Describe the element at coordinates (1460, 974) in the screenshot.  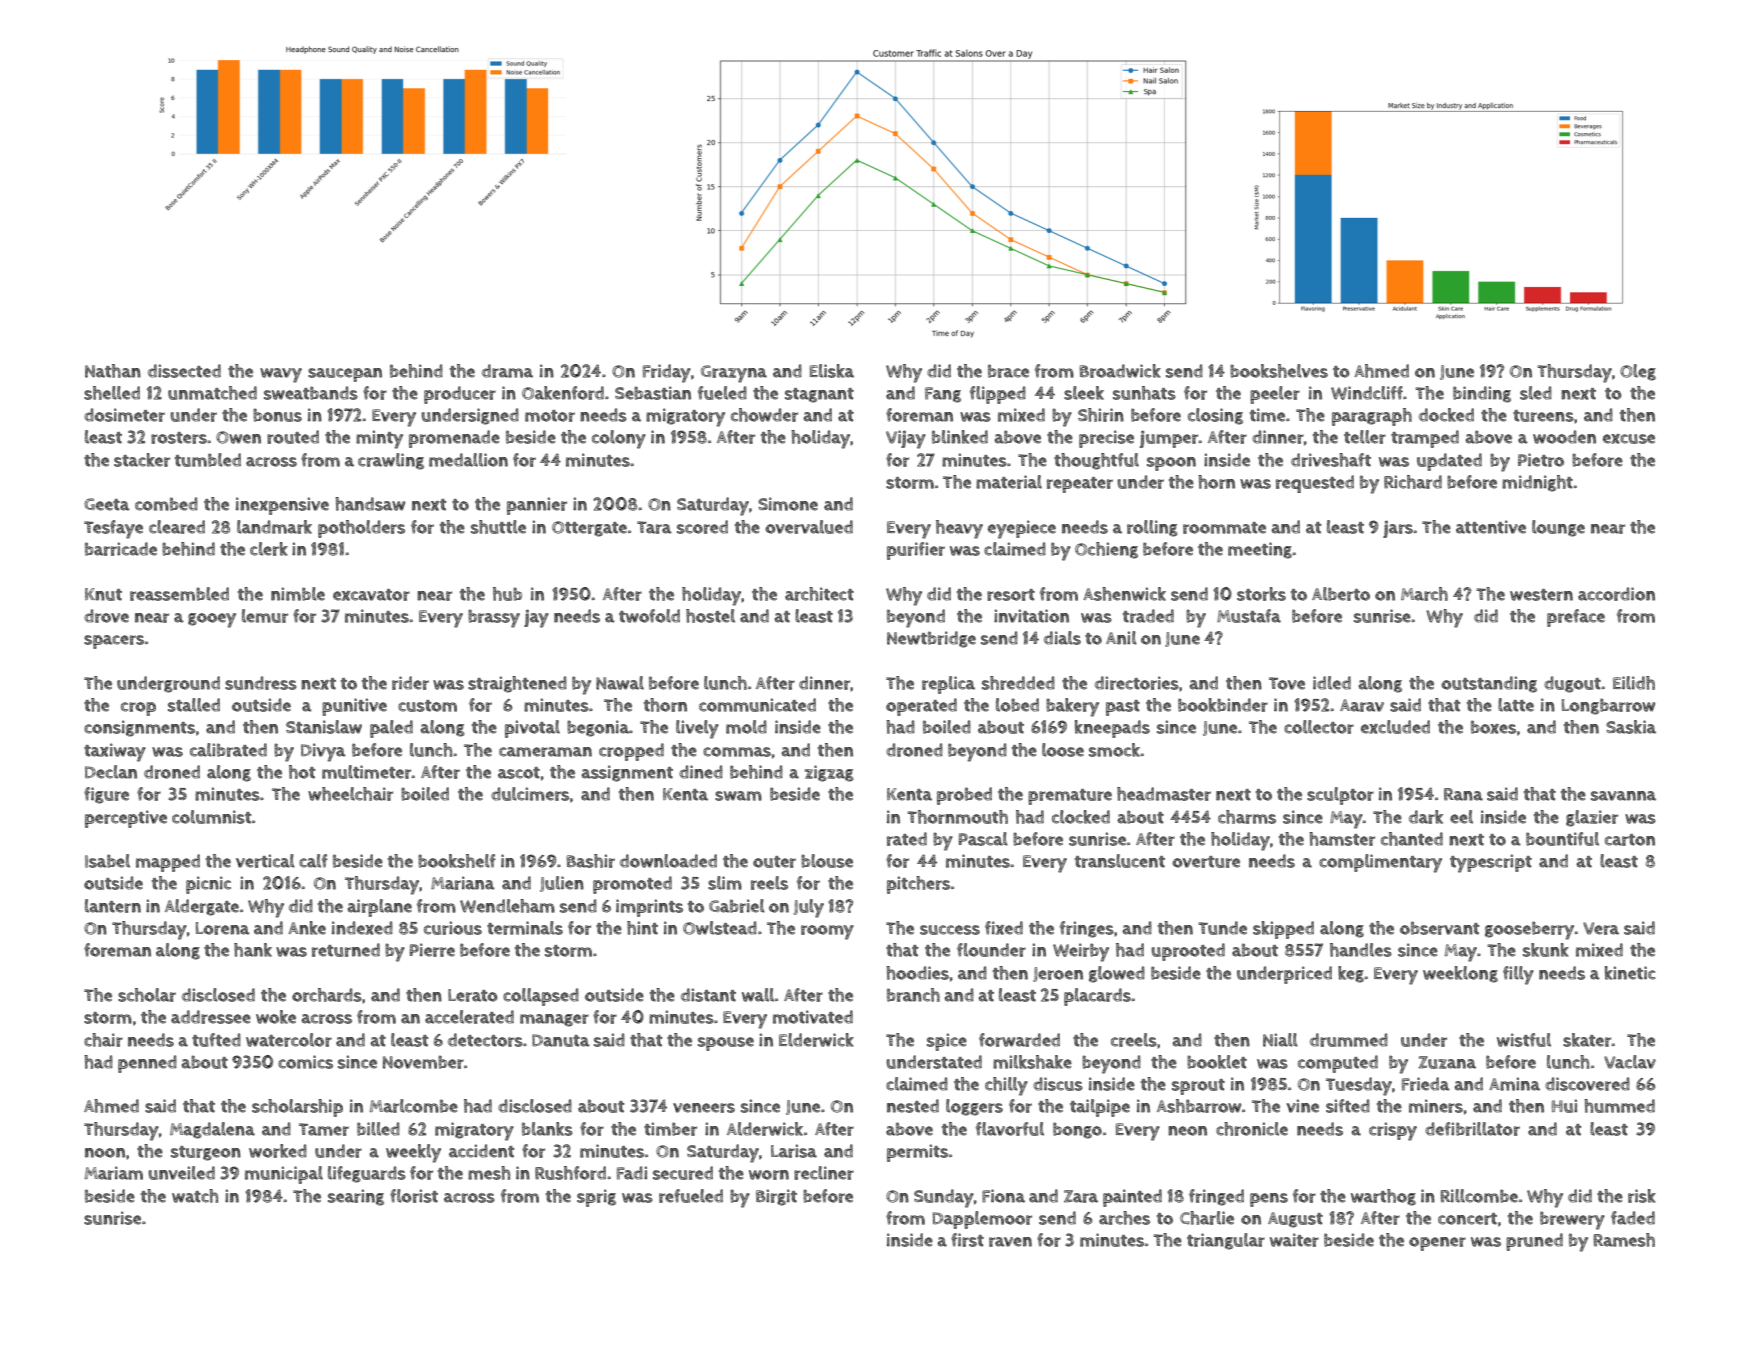
I see `weeklong` at that location.
